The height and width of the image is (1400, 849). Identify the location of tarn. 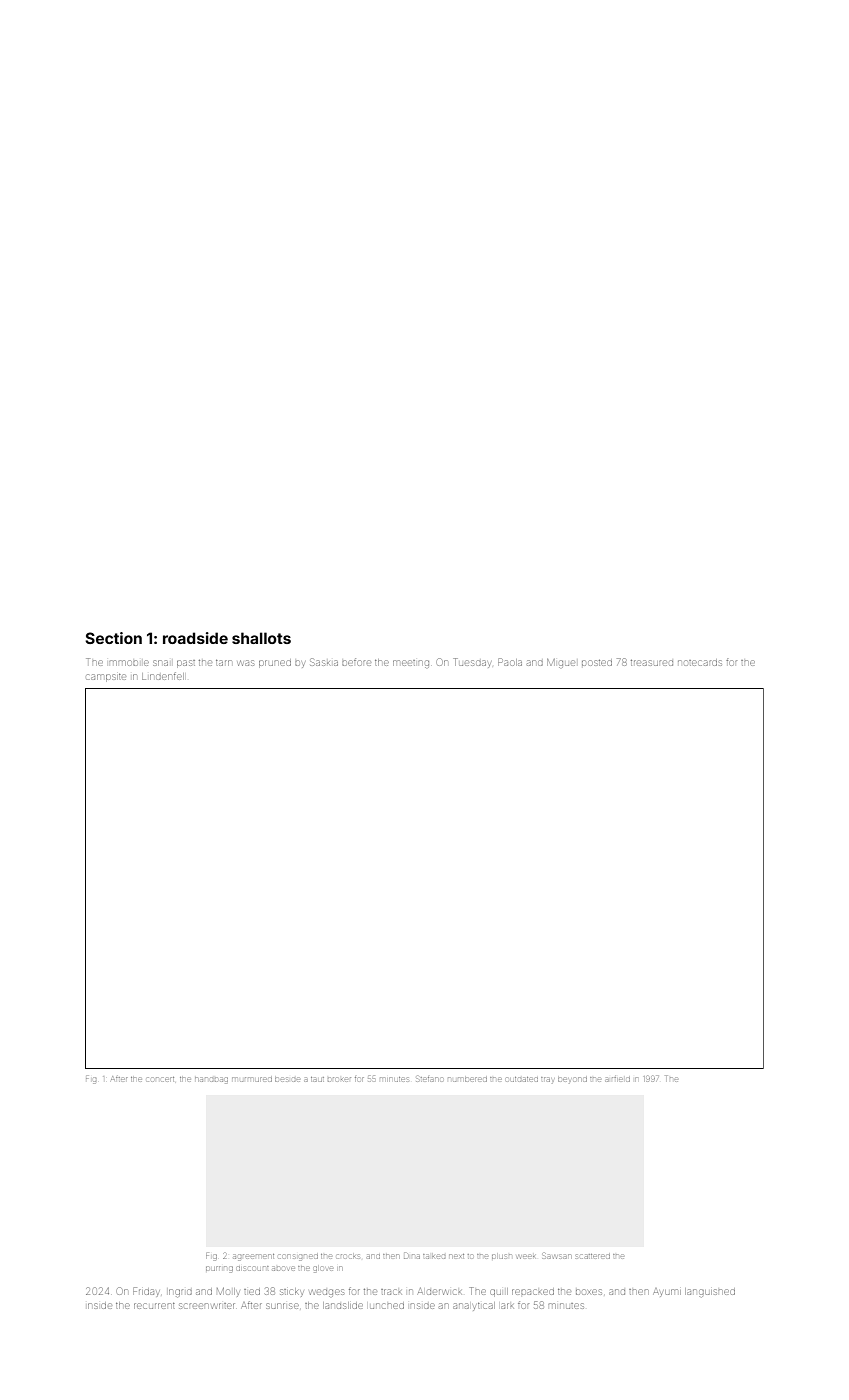
(224, 663).
